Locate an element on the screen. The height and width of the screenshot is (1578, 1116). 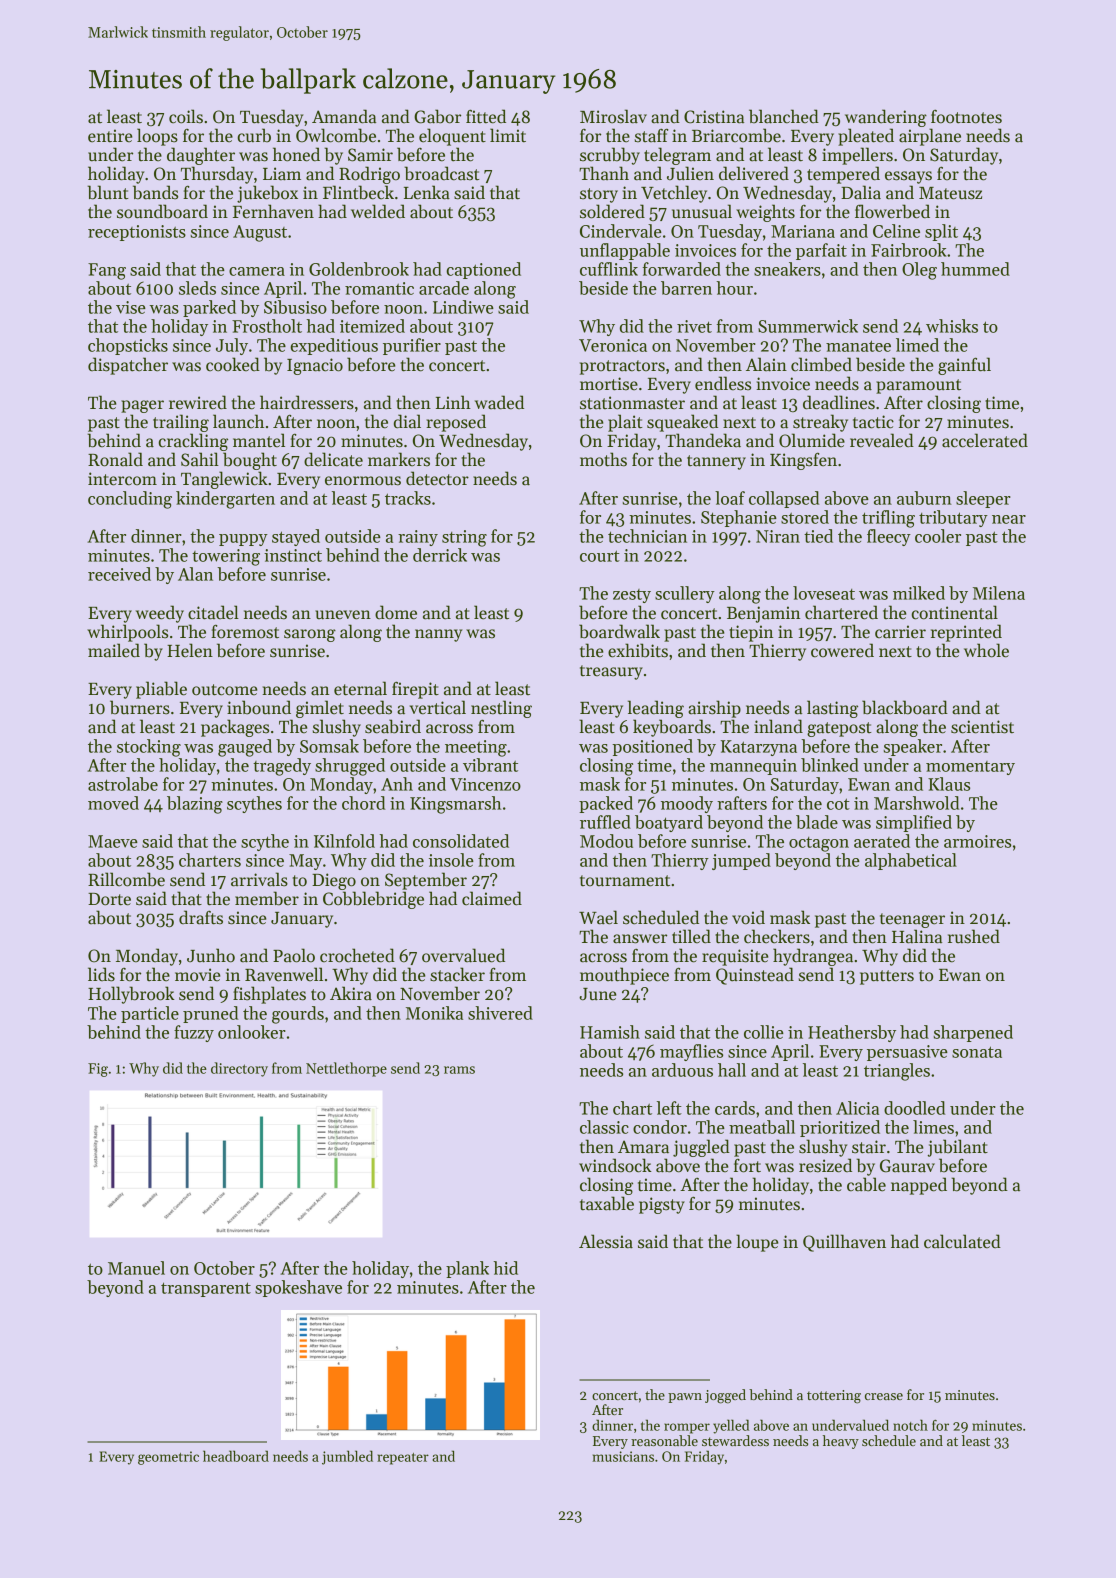
claimed is located at coordinates (492, 898).
